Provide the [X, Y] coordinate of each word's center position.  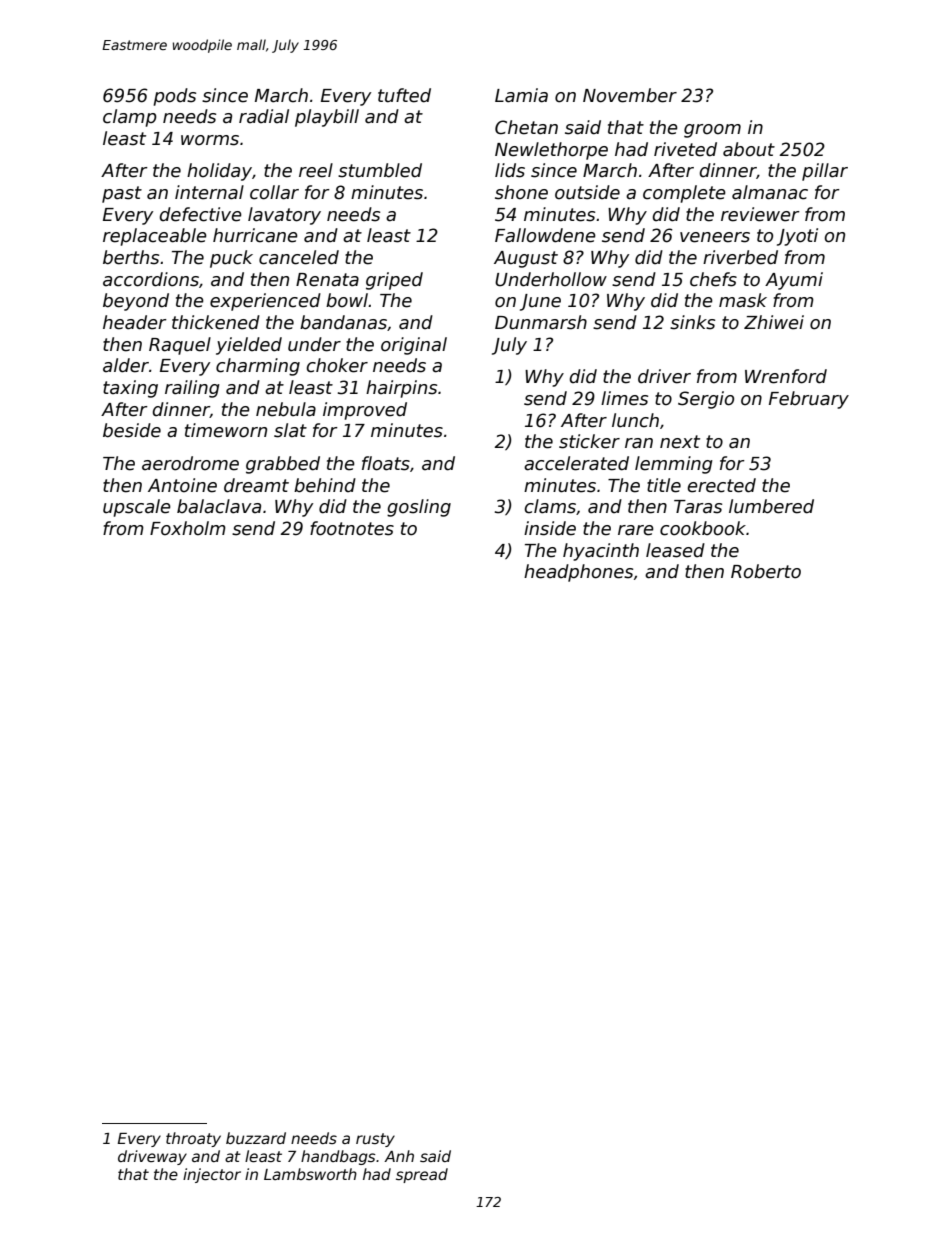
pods [174, 97]
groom [712, 131]
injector [212, 1175]
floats [386, 463]
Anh [399, 1156]
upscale [137, 508]
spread [422, 1175]
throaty [193, 1139]
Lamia [521, 95]
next [680, 442]
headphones [578, 573]
